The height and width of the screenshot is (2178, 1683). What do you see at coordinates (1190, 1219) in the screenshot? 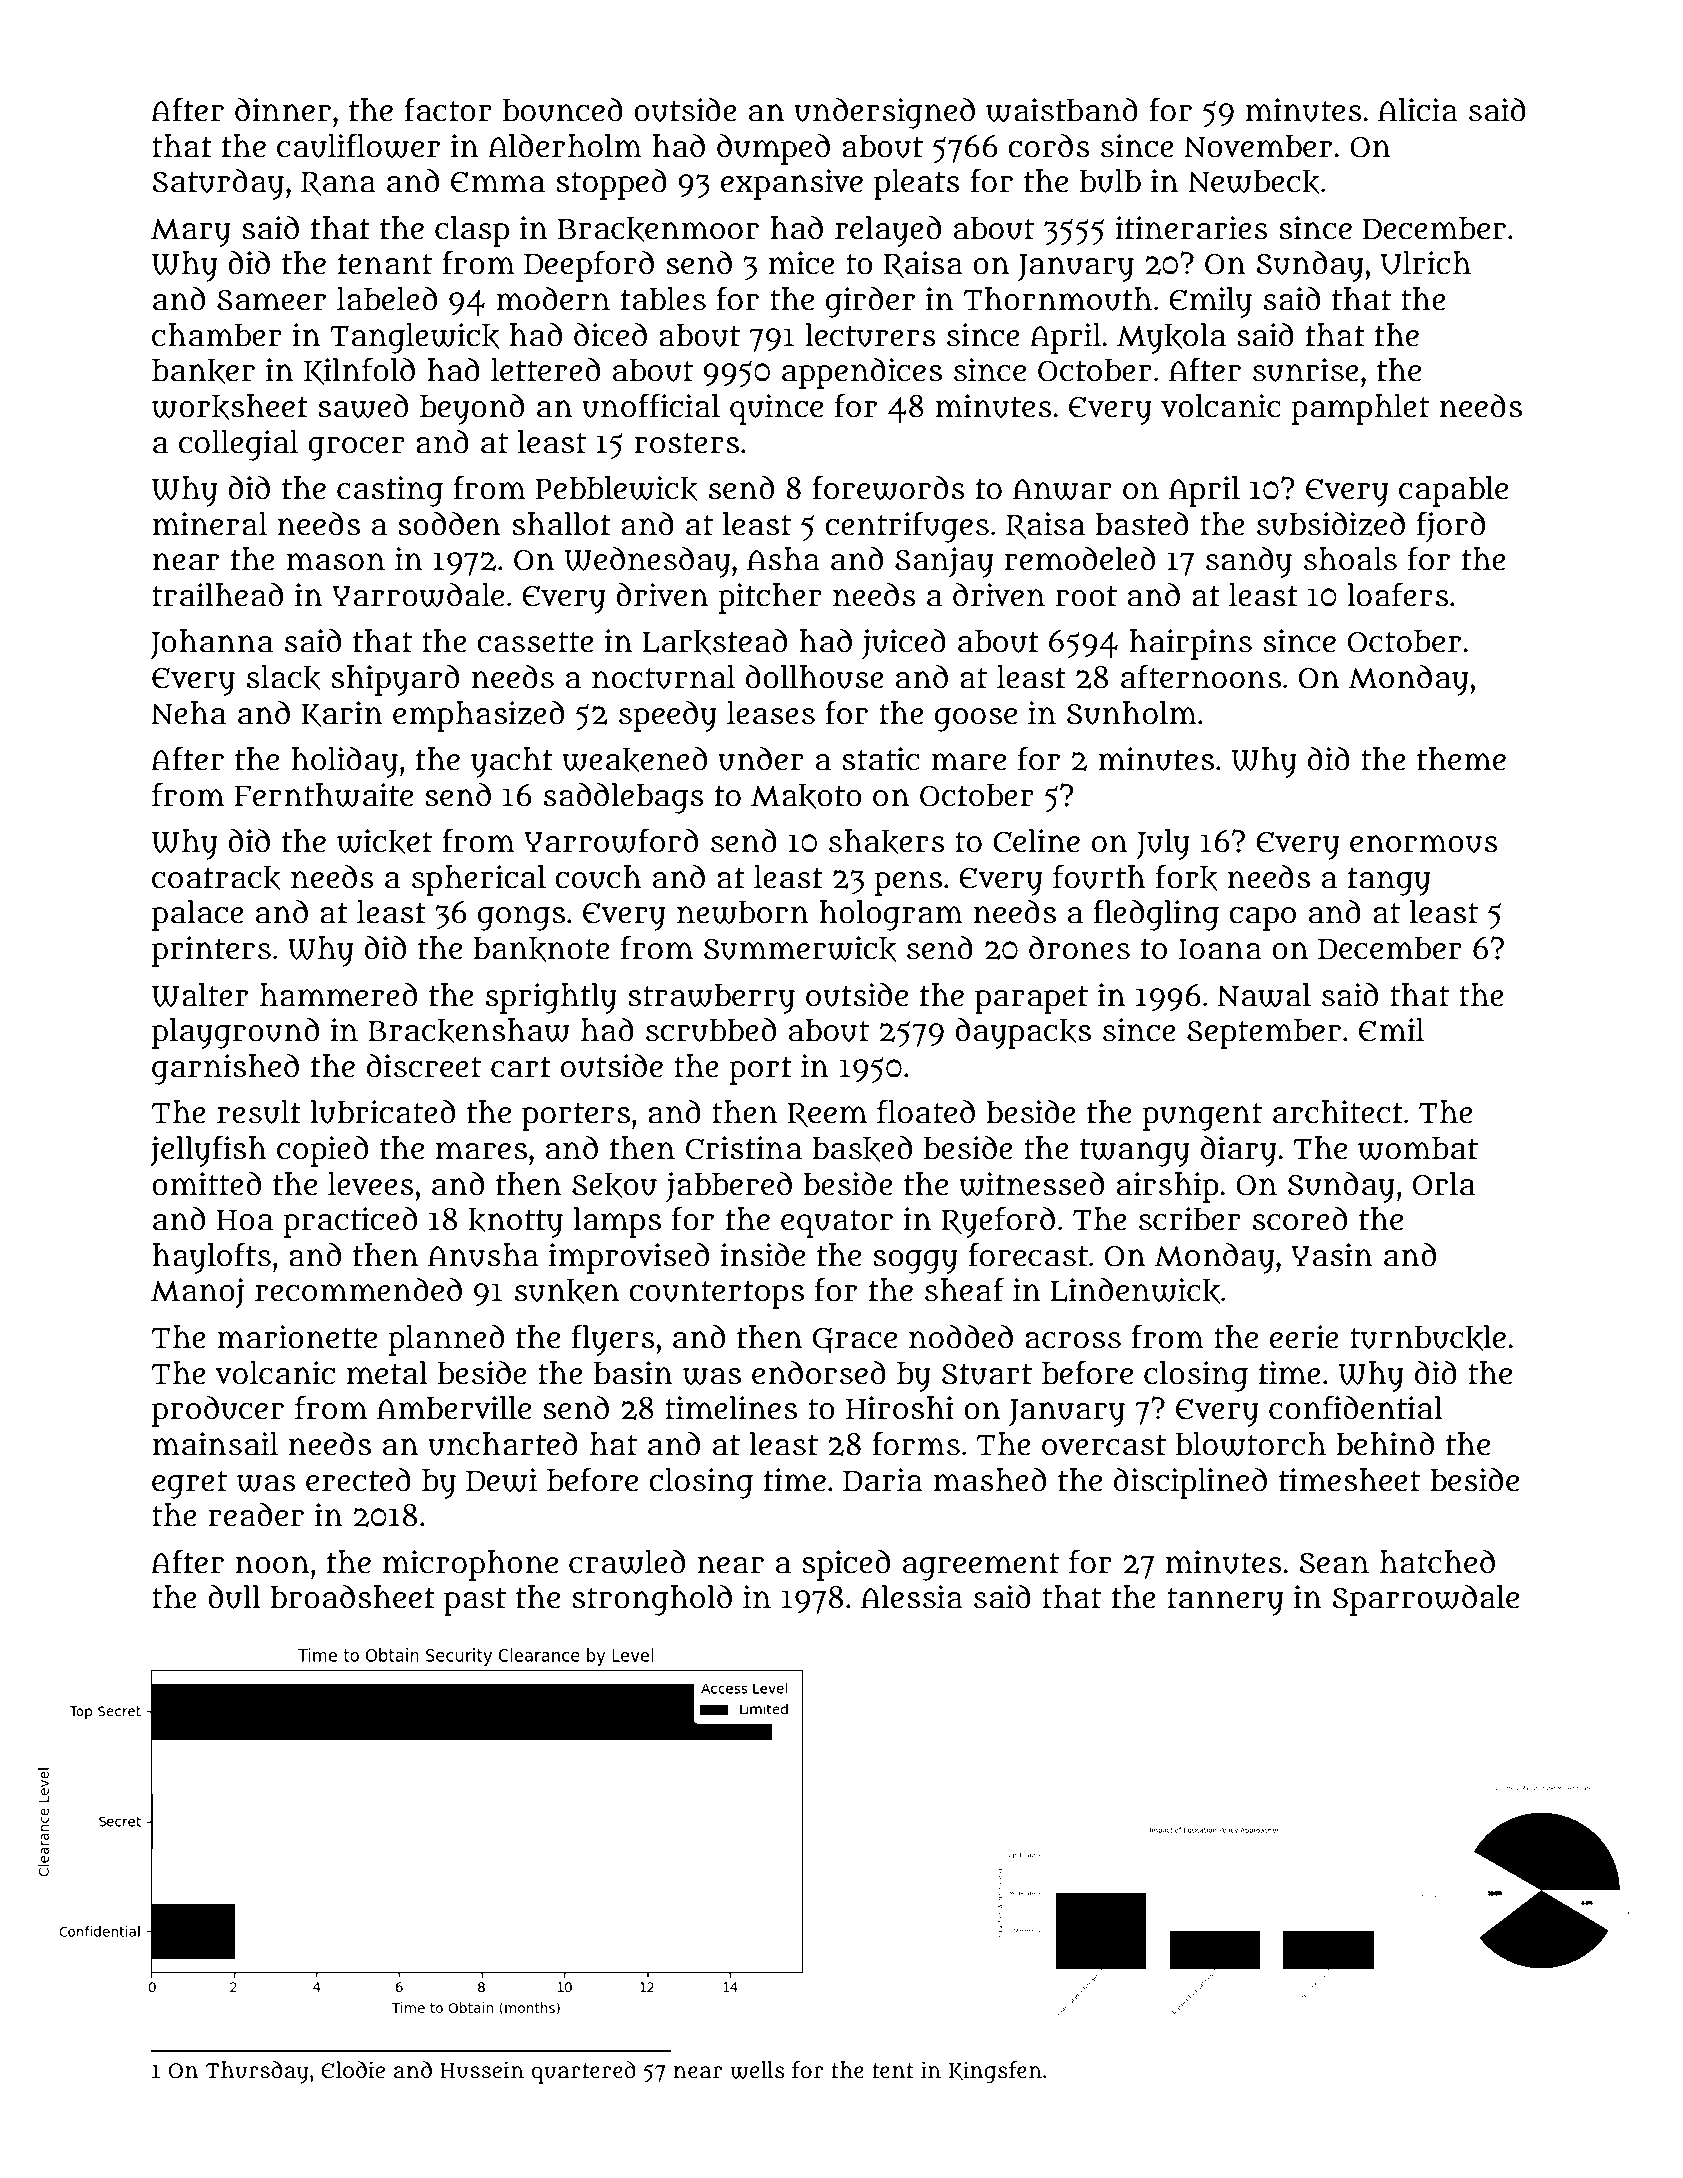
I see `scriber` at bounding box center [1190, 1219].
